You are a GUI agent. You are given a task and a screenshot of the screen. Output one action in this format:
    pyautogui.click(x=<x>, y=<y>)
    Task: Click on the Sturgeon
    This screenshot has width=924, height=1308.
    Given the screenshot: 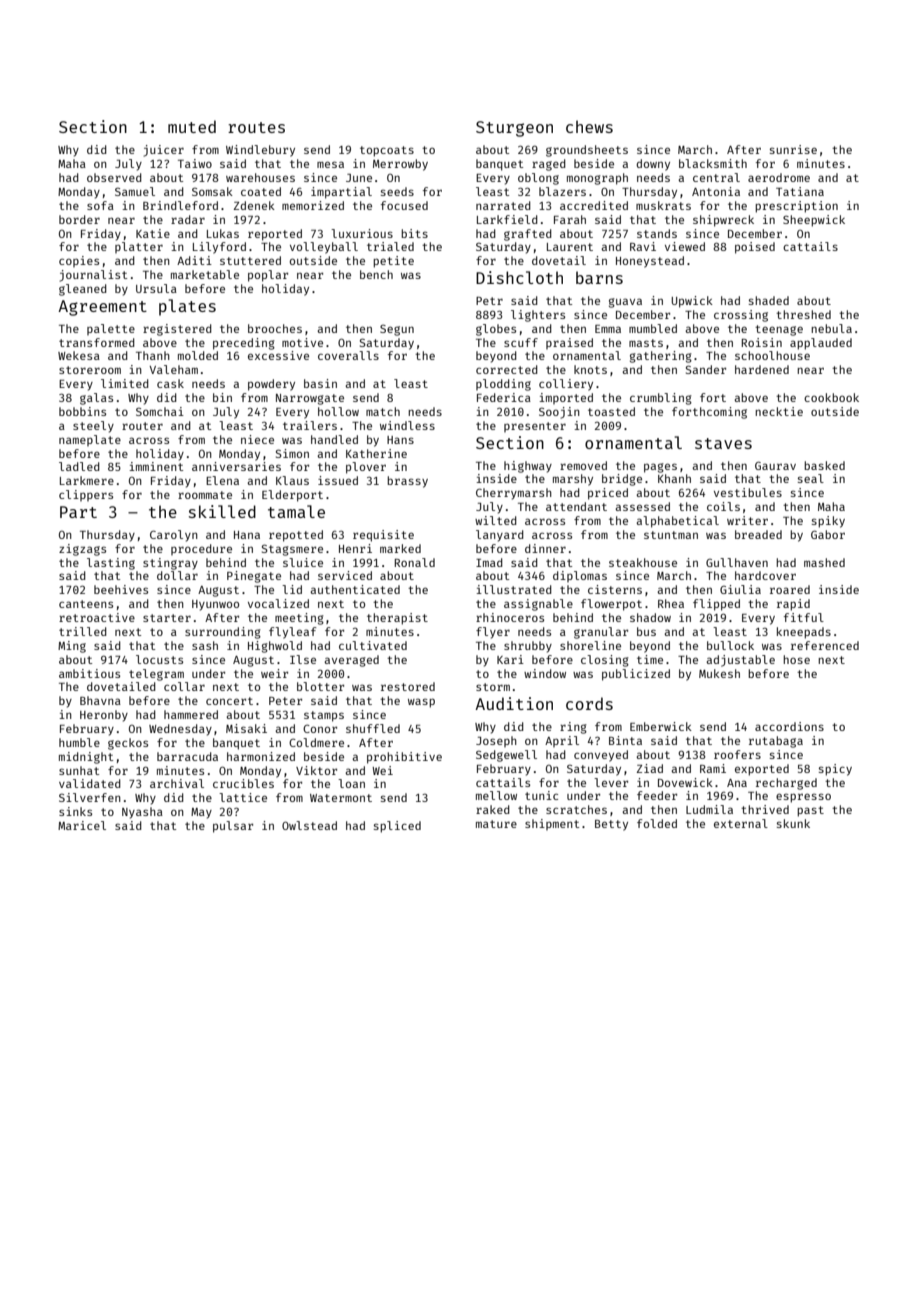 What is the action you would take?
    pyautogui.click(x=514, y=129)
